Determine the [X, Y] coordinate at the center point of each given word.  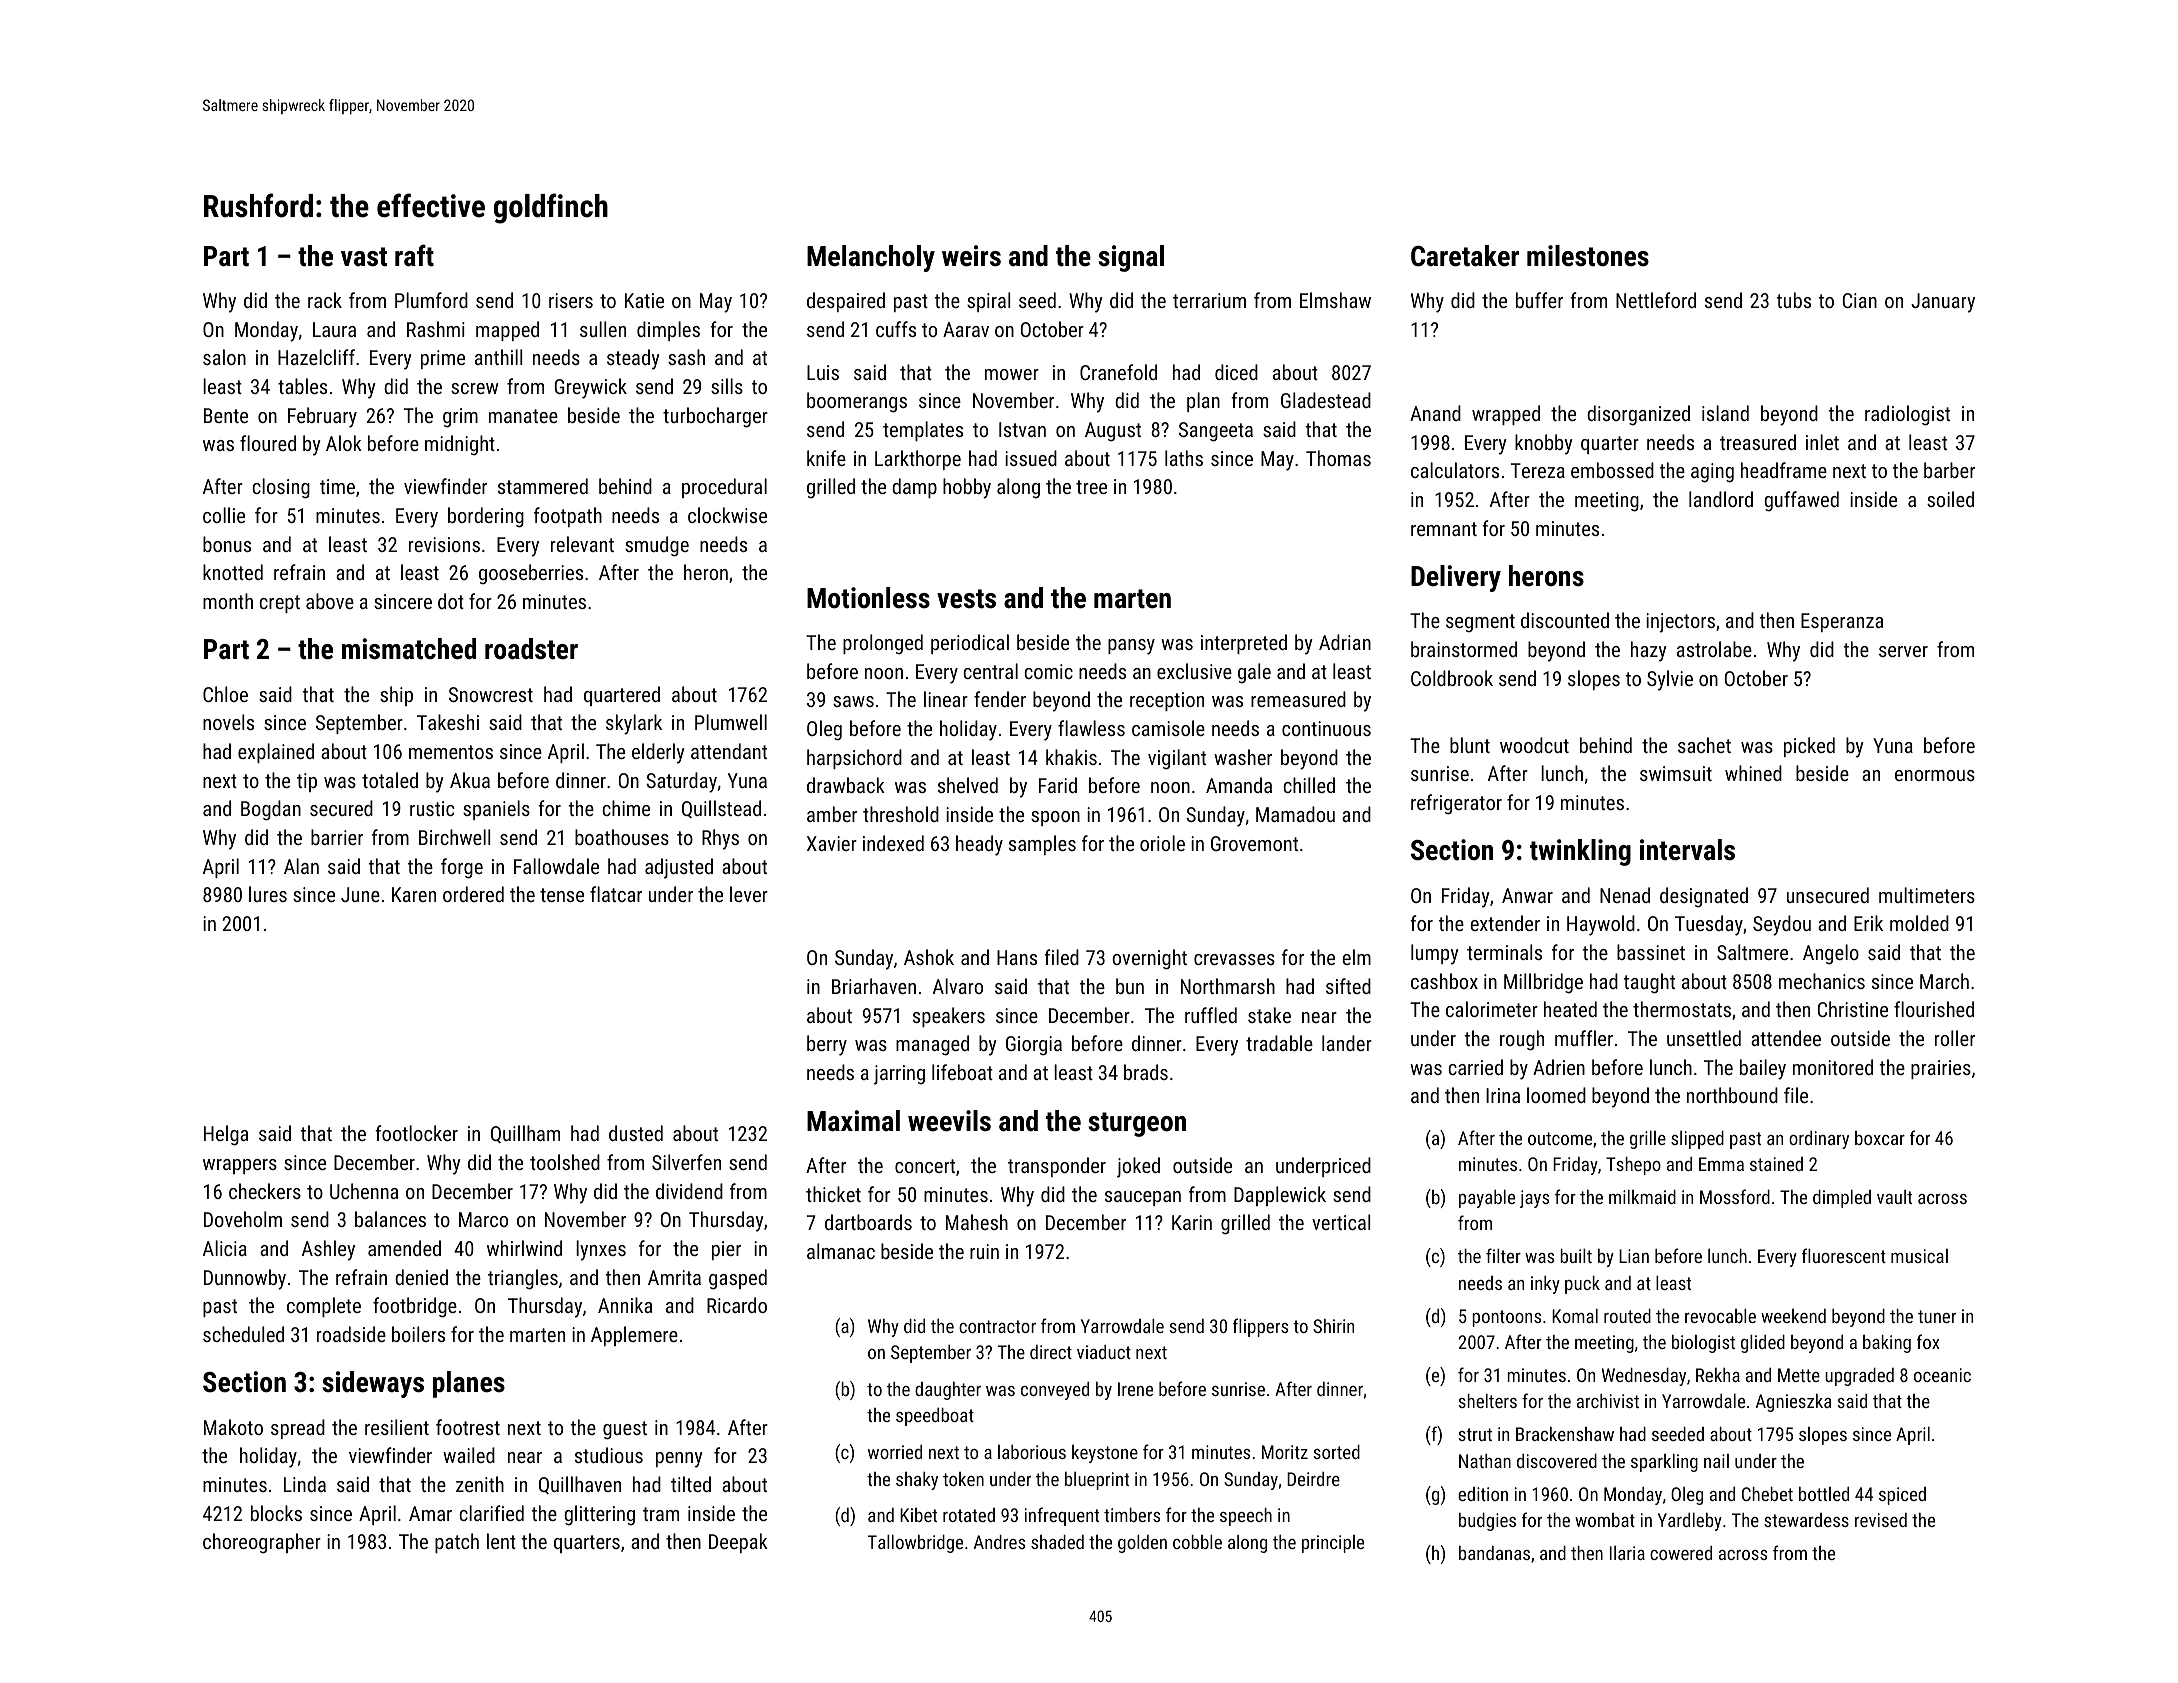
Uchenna [364, 1191]
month [228, 601]
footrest [468, 1427]
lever [749, 894]
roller [1955, 1038]
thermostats [1682, 1009]
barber [1949, 470]
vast [364, 257]
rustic [432, 808]
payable [1487, 1199]
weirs [971, 256]
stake [1269, 1015]
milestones [1588, 256]
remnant [1444, 529]
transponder [1057, 1167]
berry [827, 1045]
